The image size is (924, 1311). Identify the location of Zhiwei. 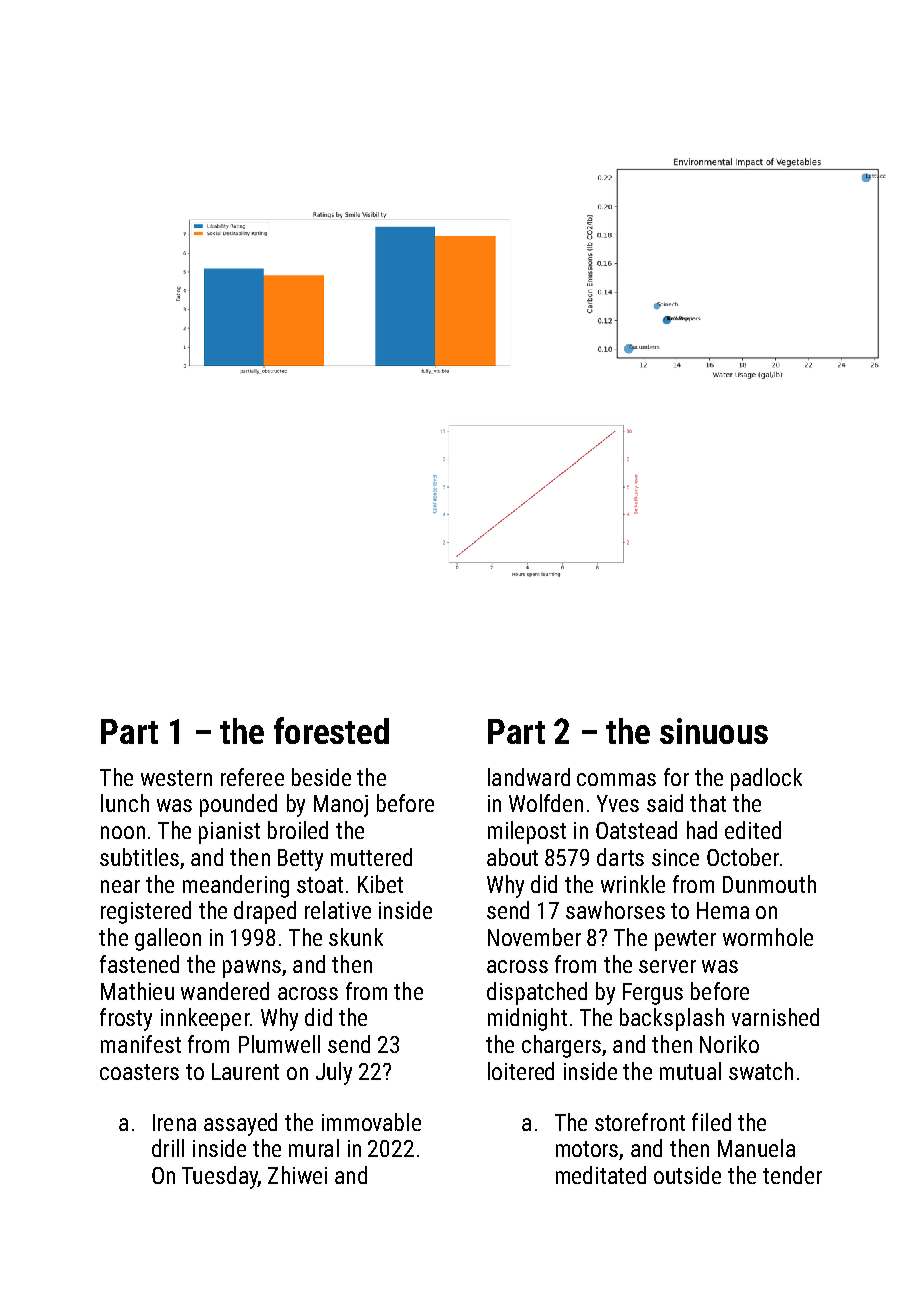
(297, 1175).
